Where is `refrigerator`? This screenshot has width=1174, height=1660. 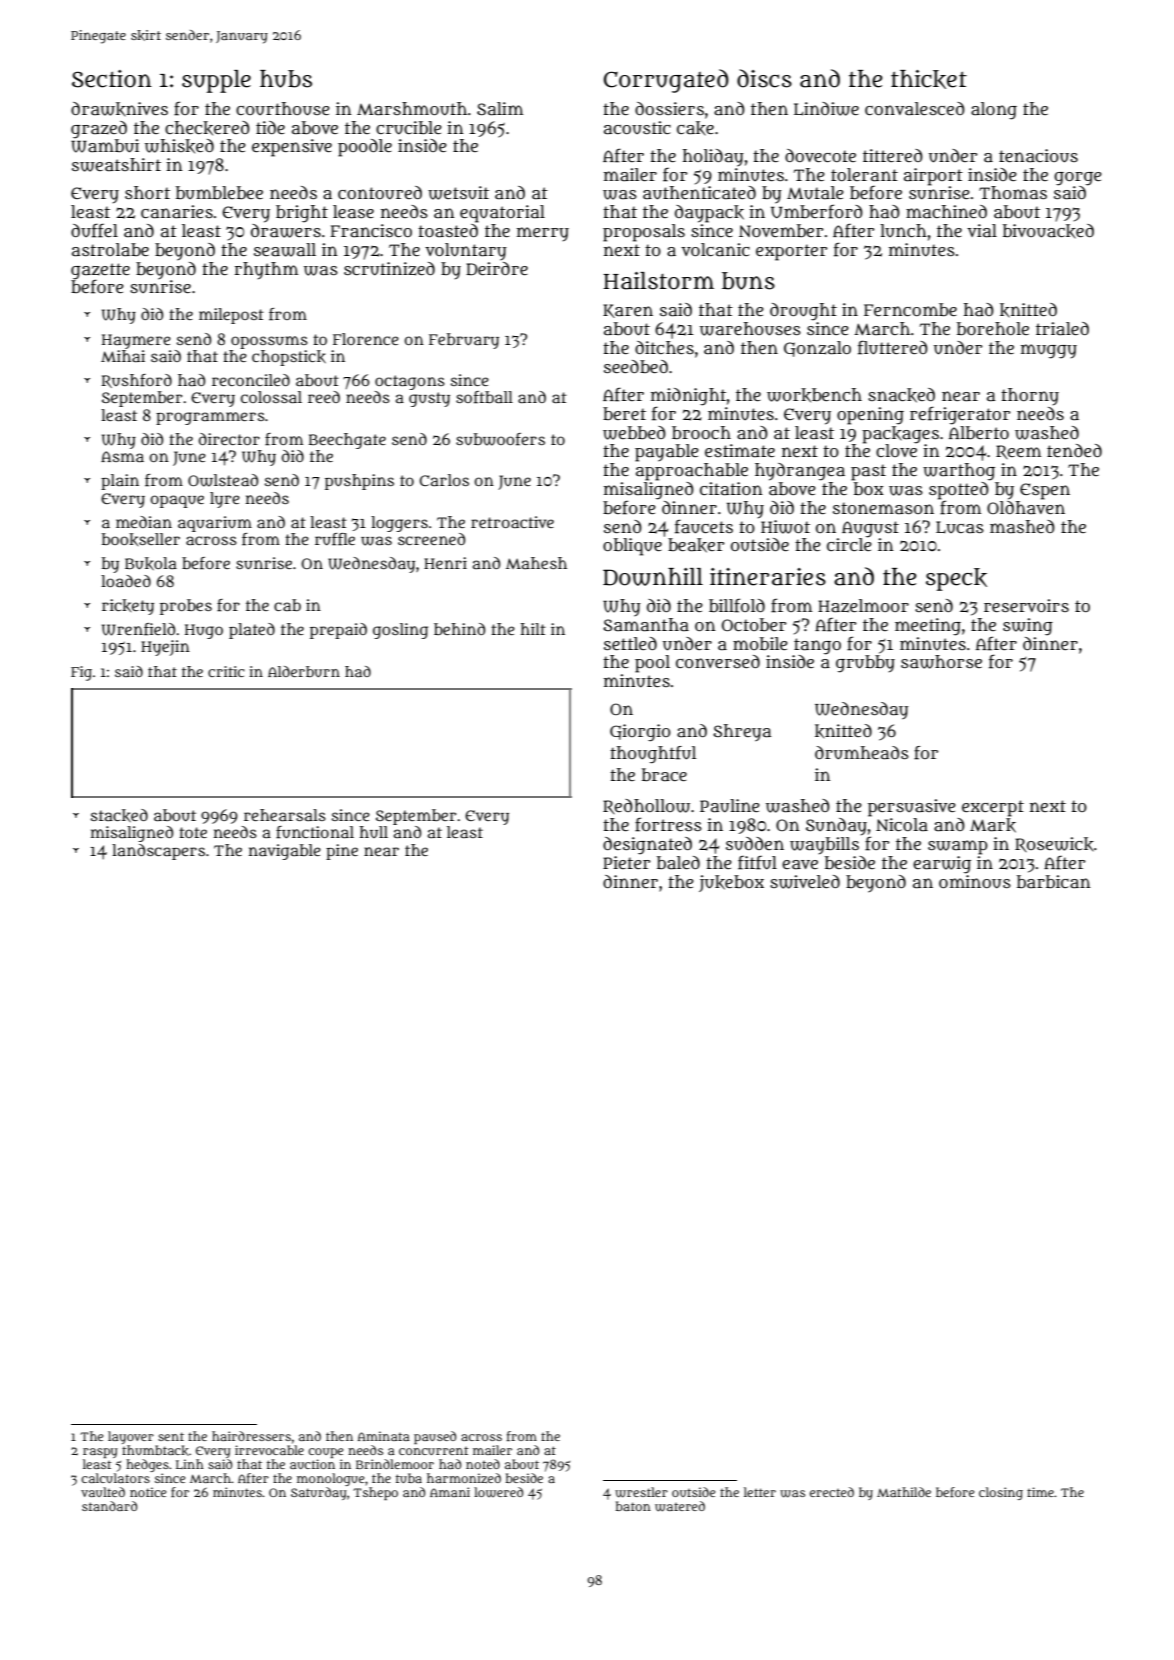
refrigerator is located at coordinates (960, 415).
